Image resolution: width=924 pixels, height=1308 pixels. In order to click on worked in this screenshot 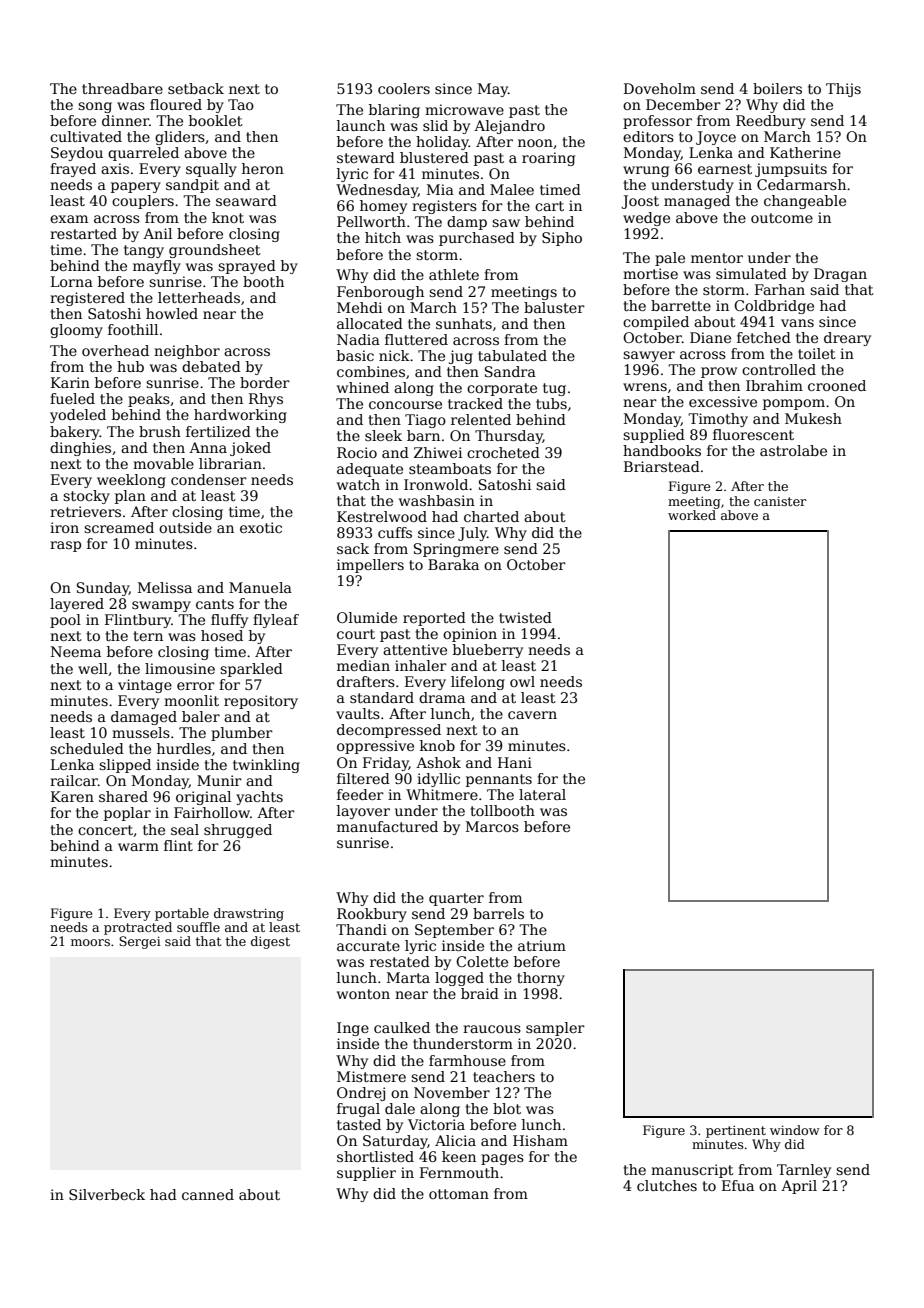, I will do `click(692, 515)`.
